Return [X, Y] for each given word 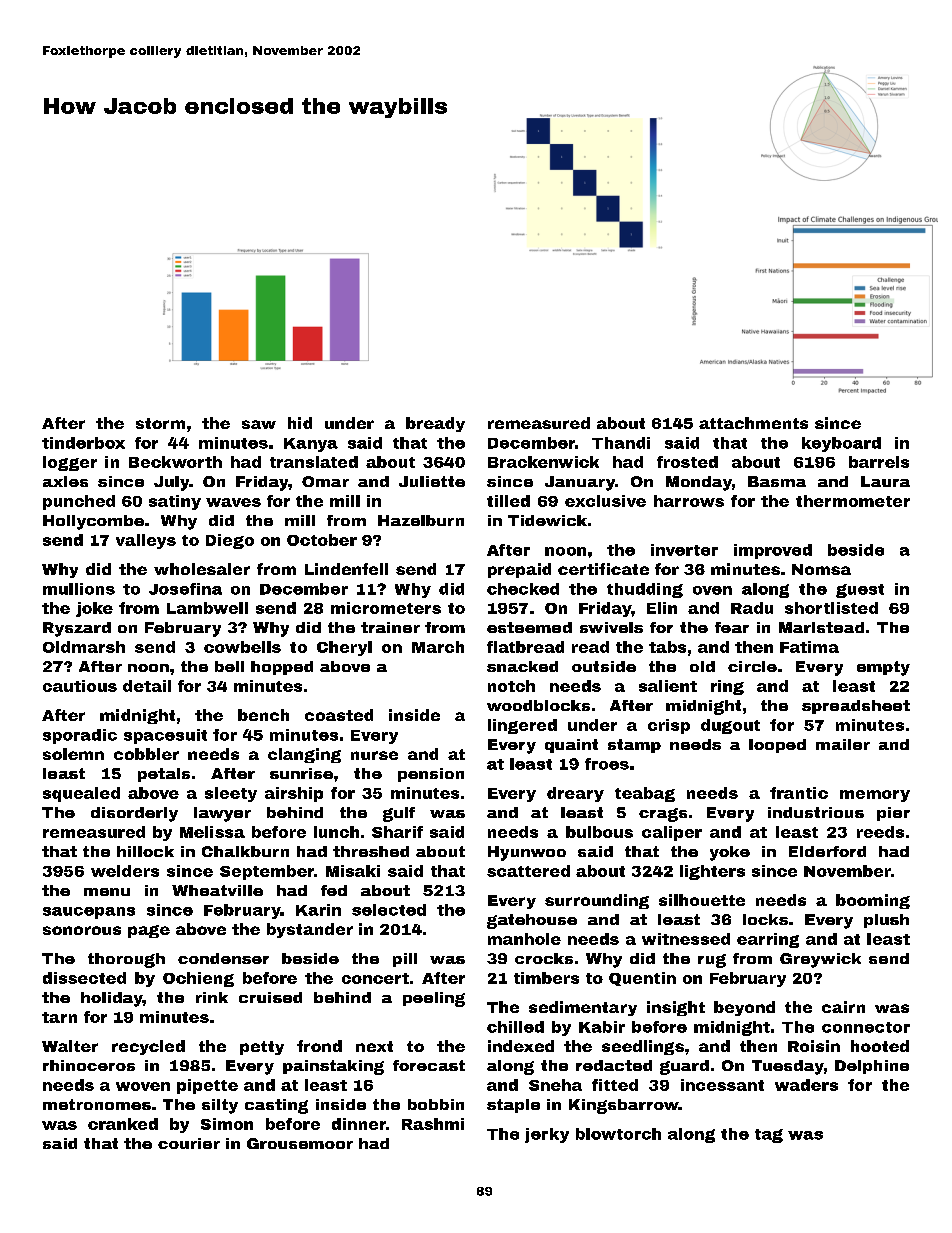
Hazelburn [421, 520]
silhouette [702, 900]
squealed [81, 794]
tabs [667, 647]
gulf [399, 814]
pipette [207, 1086]
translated [314, 462]
